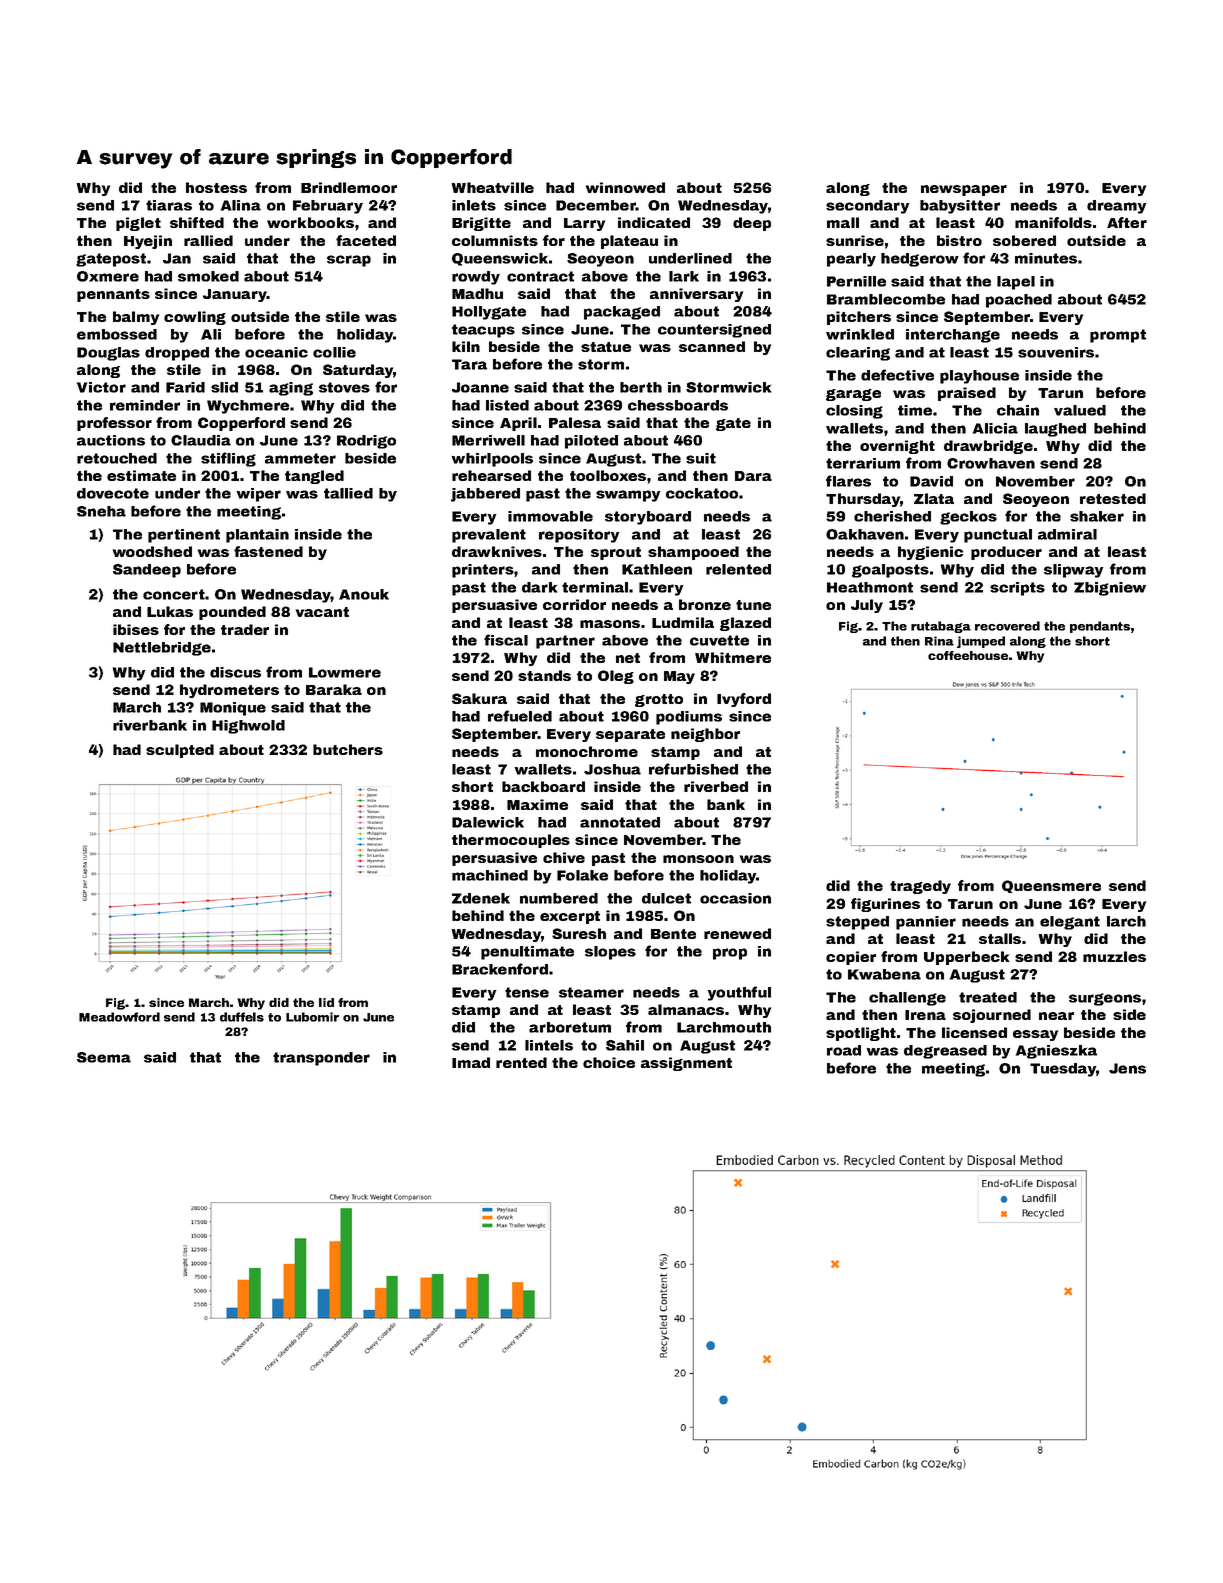 This image has height=1583, width=1223. What do you see at coordinates (197, 222) in the image?
I see `shifted` at bounding box center [197, 222].
